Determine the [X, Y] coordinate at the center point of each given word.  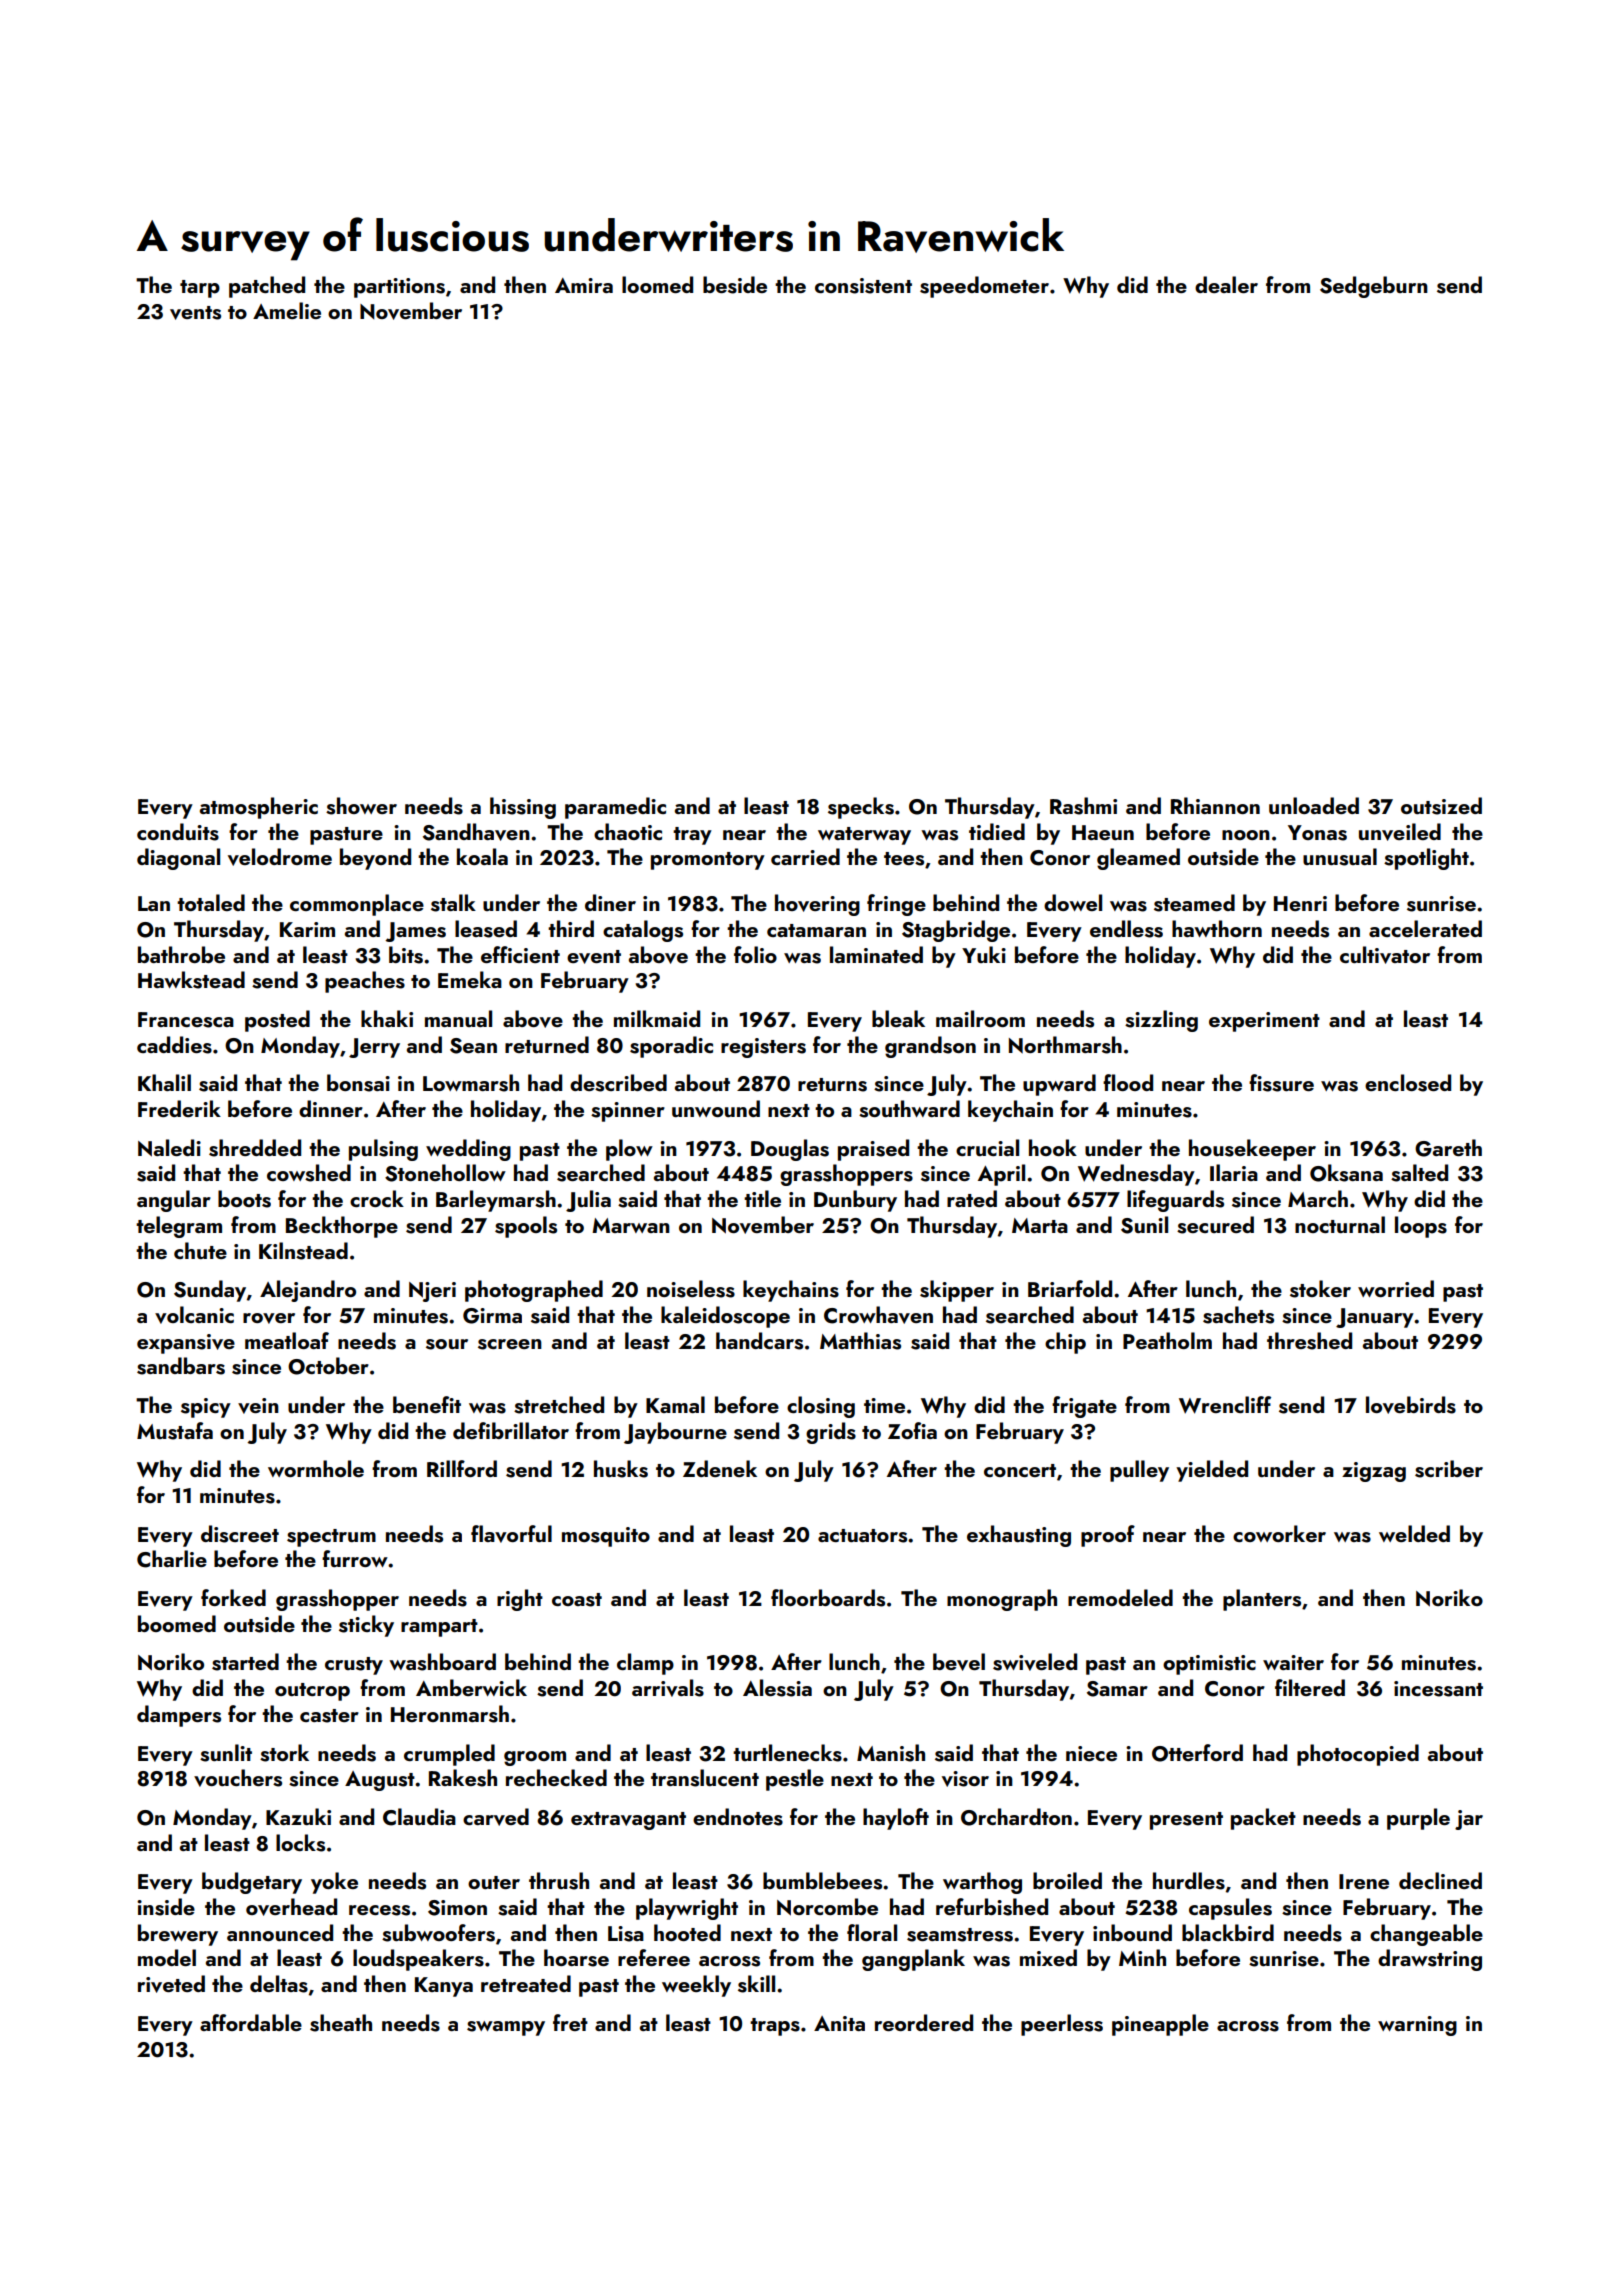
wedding [468, 1150]
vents [195, 313]
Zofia [912, 1430]
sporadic [671, 1047]
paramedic [615, 808]
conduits [178, 832]
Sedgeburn [1374, 287]
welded [1414, 1533]
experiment [1264, 1022]
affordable [251, 2022]
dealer [1226, 284]
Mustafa [175, 1431]
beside [735, 285]
